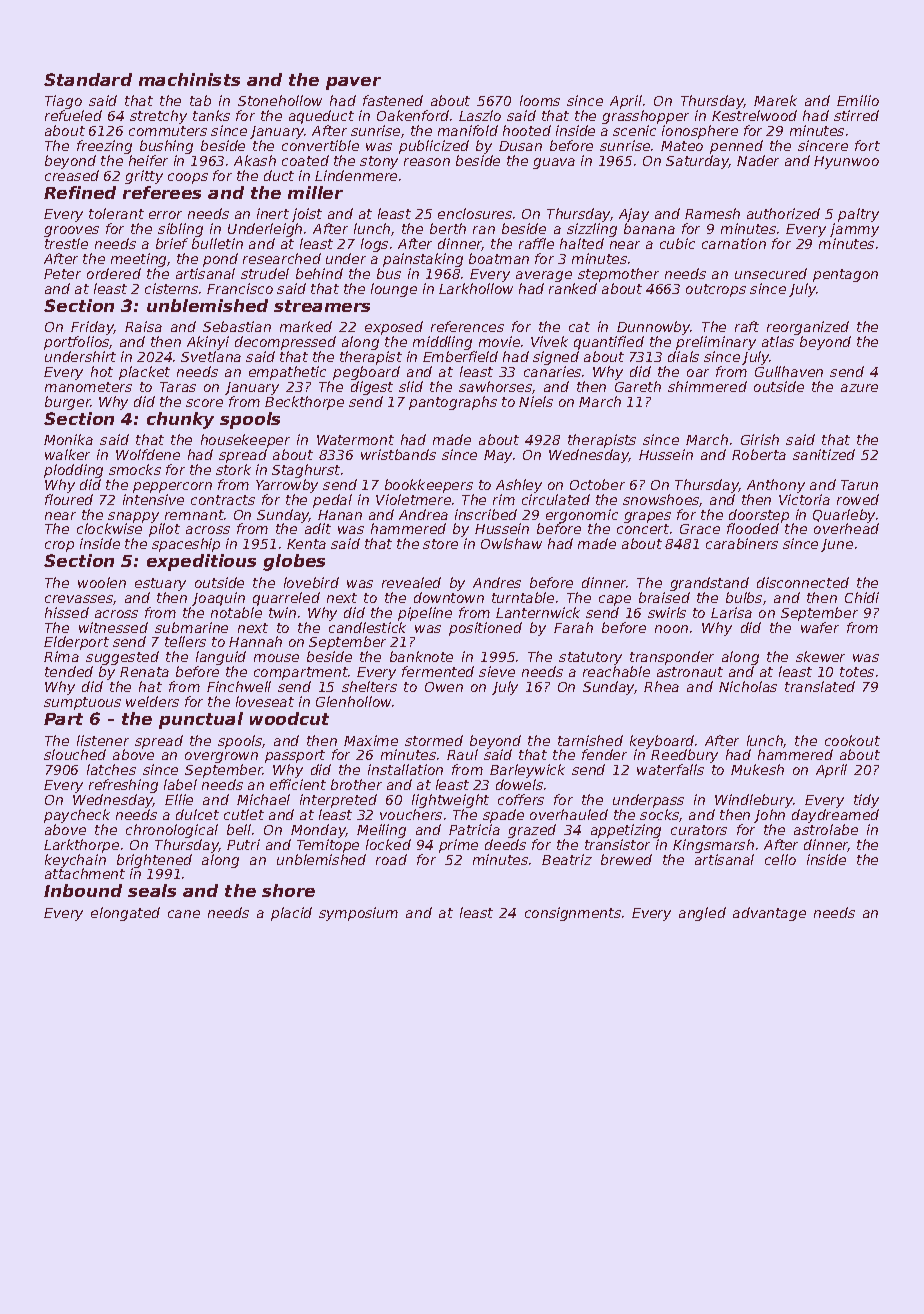 This image has height=1314, width=924. Describe the element at coordinates (318, 529) in the image. I see `adit` at that location.
